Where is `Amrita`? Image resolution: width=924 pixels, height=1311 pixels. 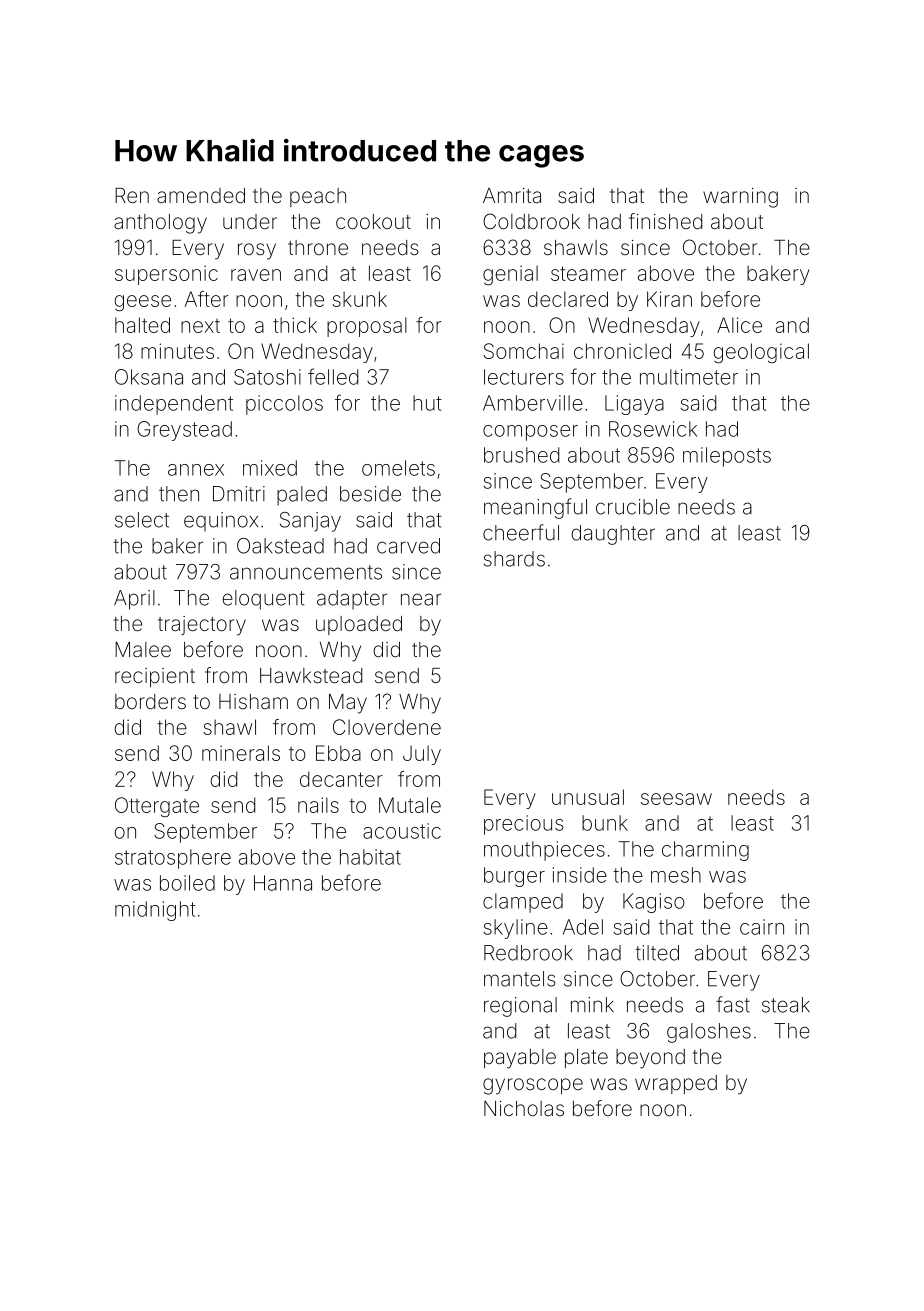
Amrita is located at coordinates (512, 195).
